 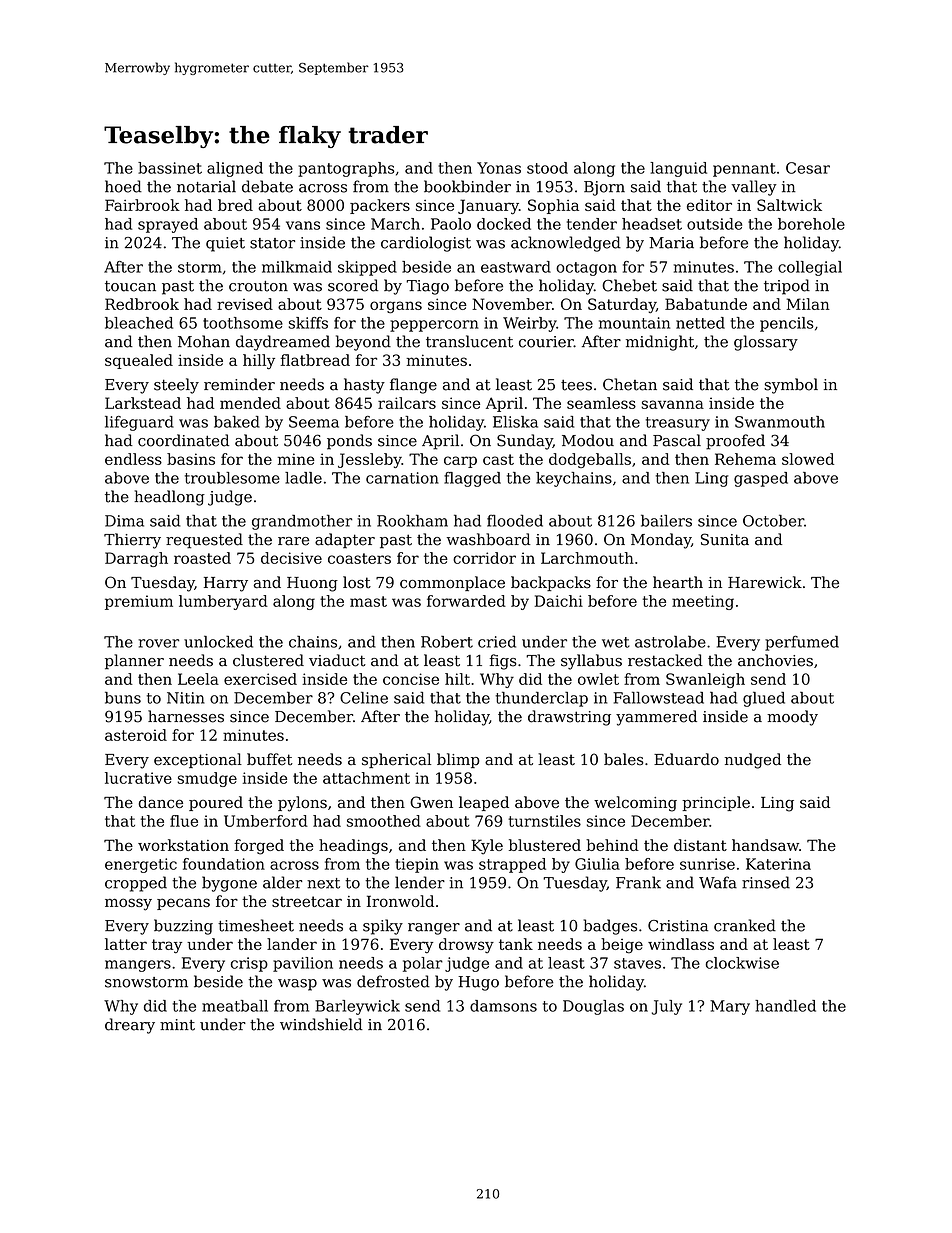 I want to click on Douglas, so click(x=593, y=1007).
